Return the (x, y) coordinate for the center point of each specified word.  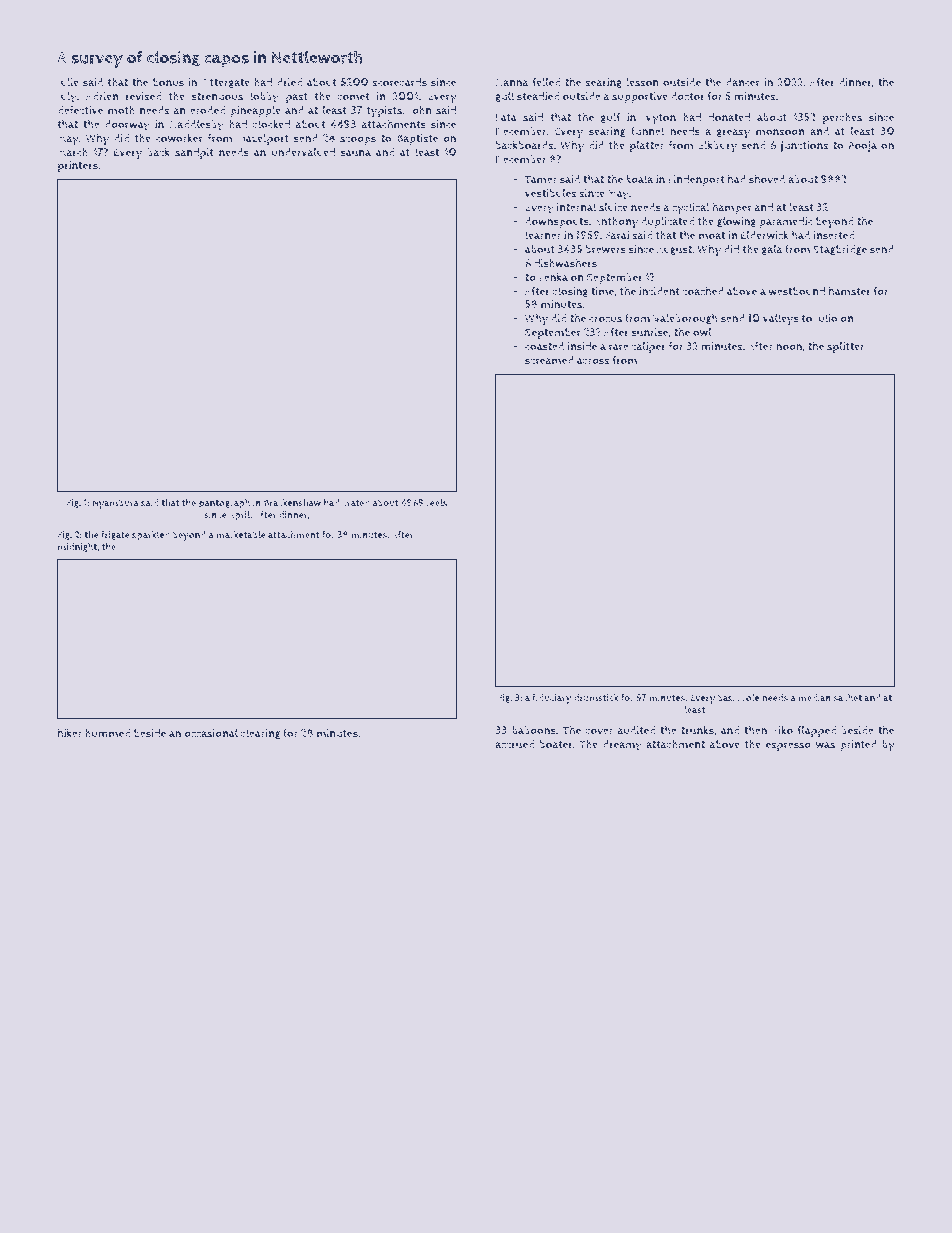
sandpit (194, 153)
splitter (846, 347)
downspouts (557, 222)
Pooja (862, 146)
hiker (70, 733)
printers (78, 166)
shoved (767, 179)
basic (729, 698)
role (750, 698)
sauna (356, 153)
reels (436, 503)
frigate (115, 535)
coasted (544, 346)
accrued (514, 744)
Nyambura (115, 504)
